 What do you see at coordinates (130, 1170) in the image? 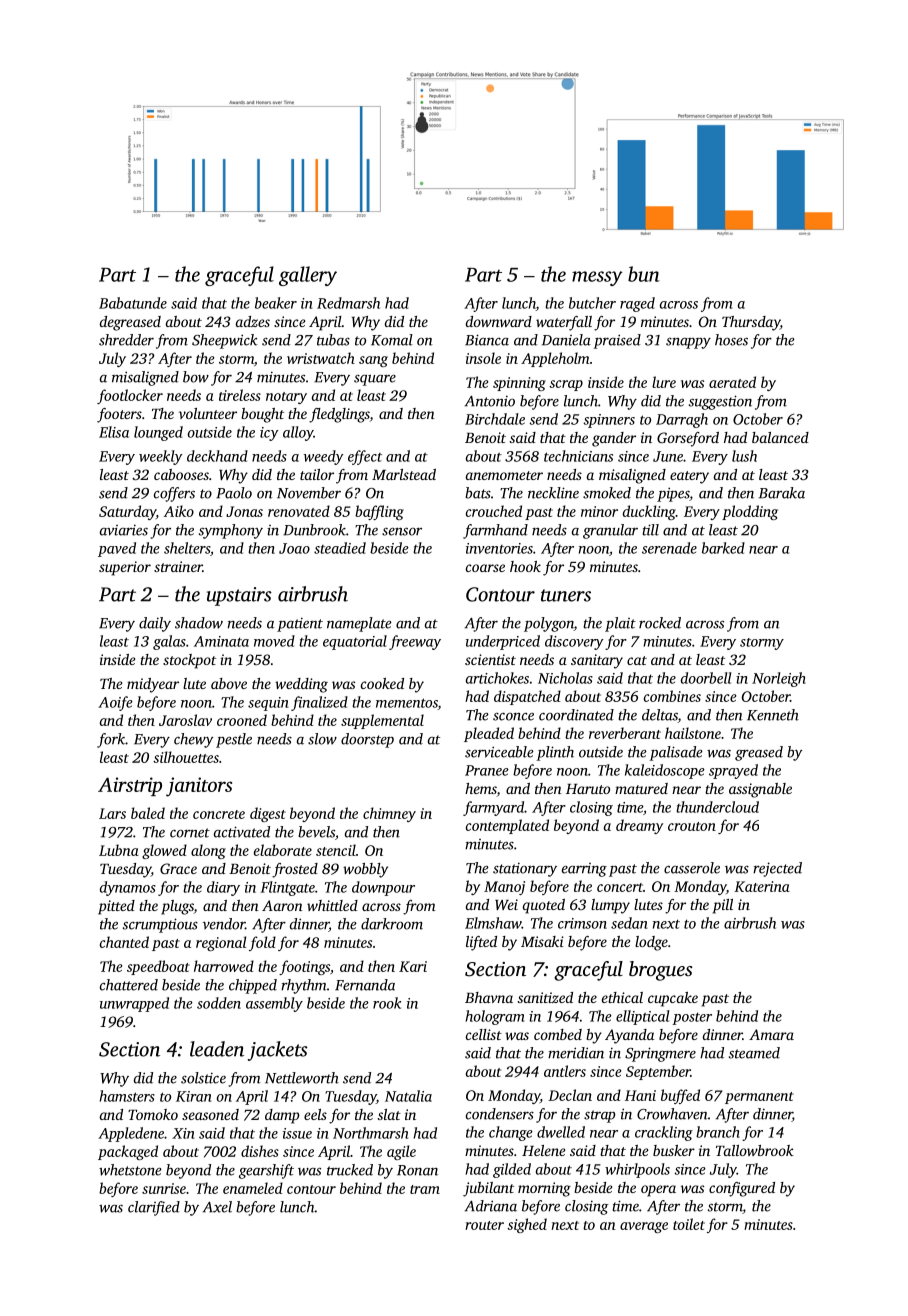
I see `whetstone` at bounding box center [130, 1170].
